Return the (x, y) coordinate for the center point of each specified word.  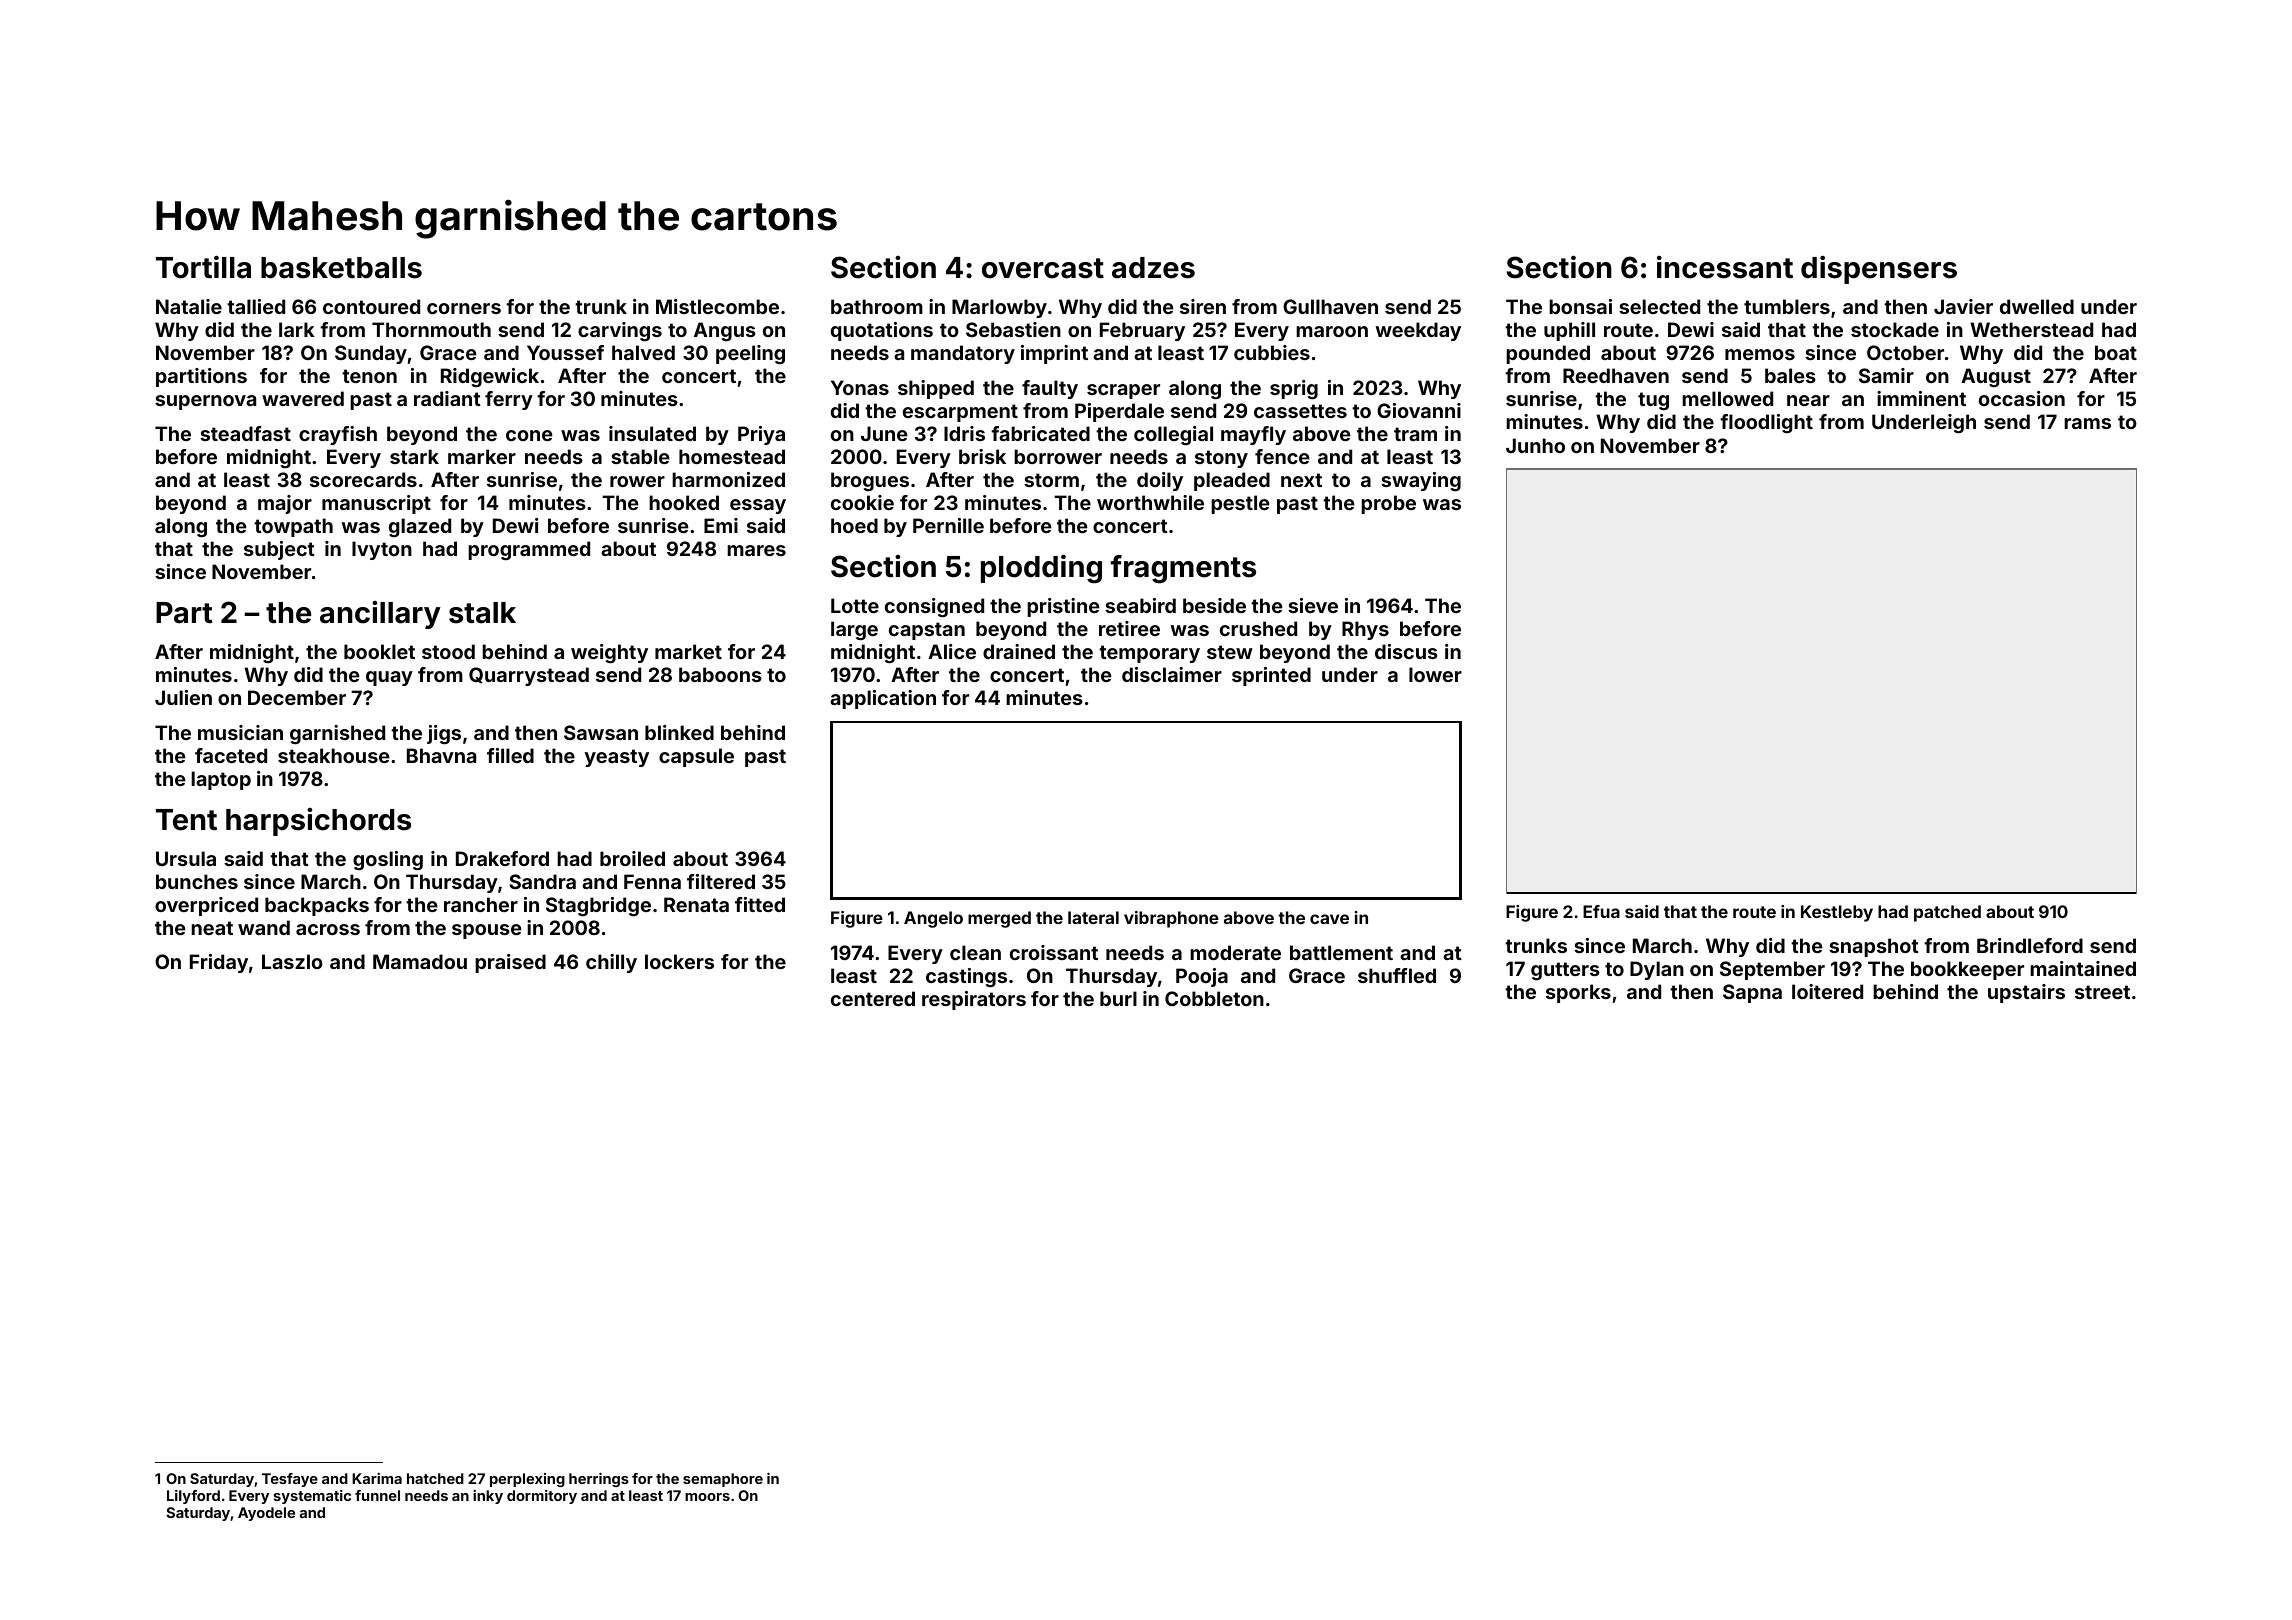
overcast (1043, 268)
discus (1406, 651)
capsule (696, 757)
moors (707, 1497)
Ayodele (266, 1514)
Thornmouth (431, 329)
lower (1435, 674)
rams (2087, 423)
